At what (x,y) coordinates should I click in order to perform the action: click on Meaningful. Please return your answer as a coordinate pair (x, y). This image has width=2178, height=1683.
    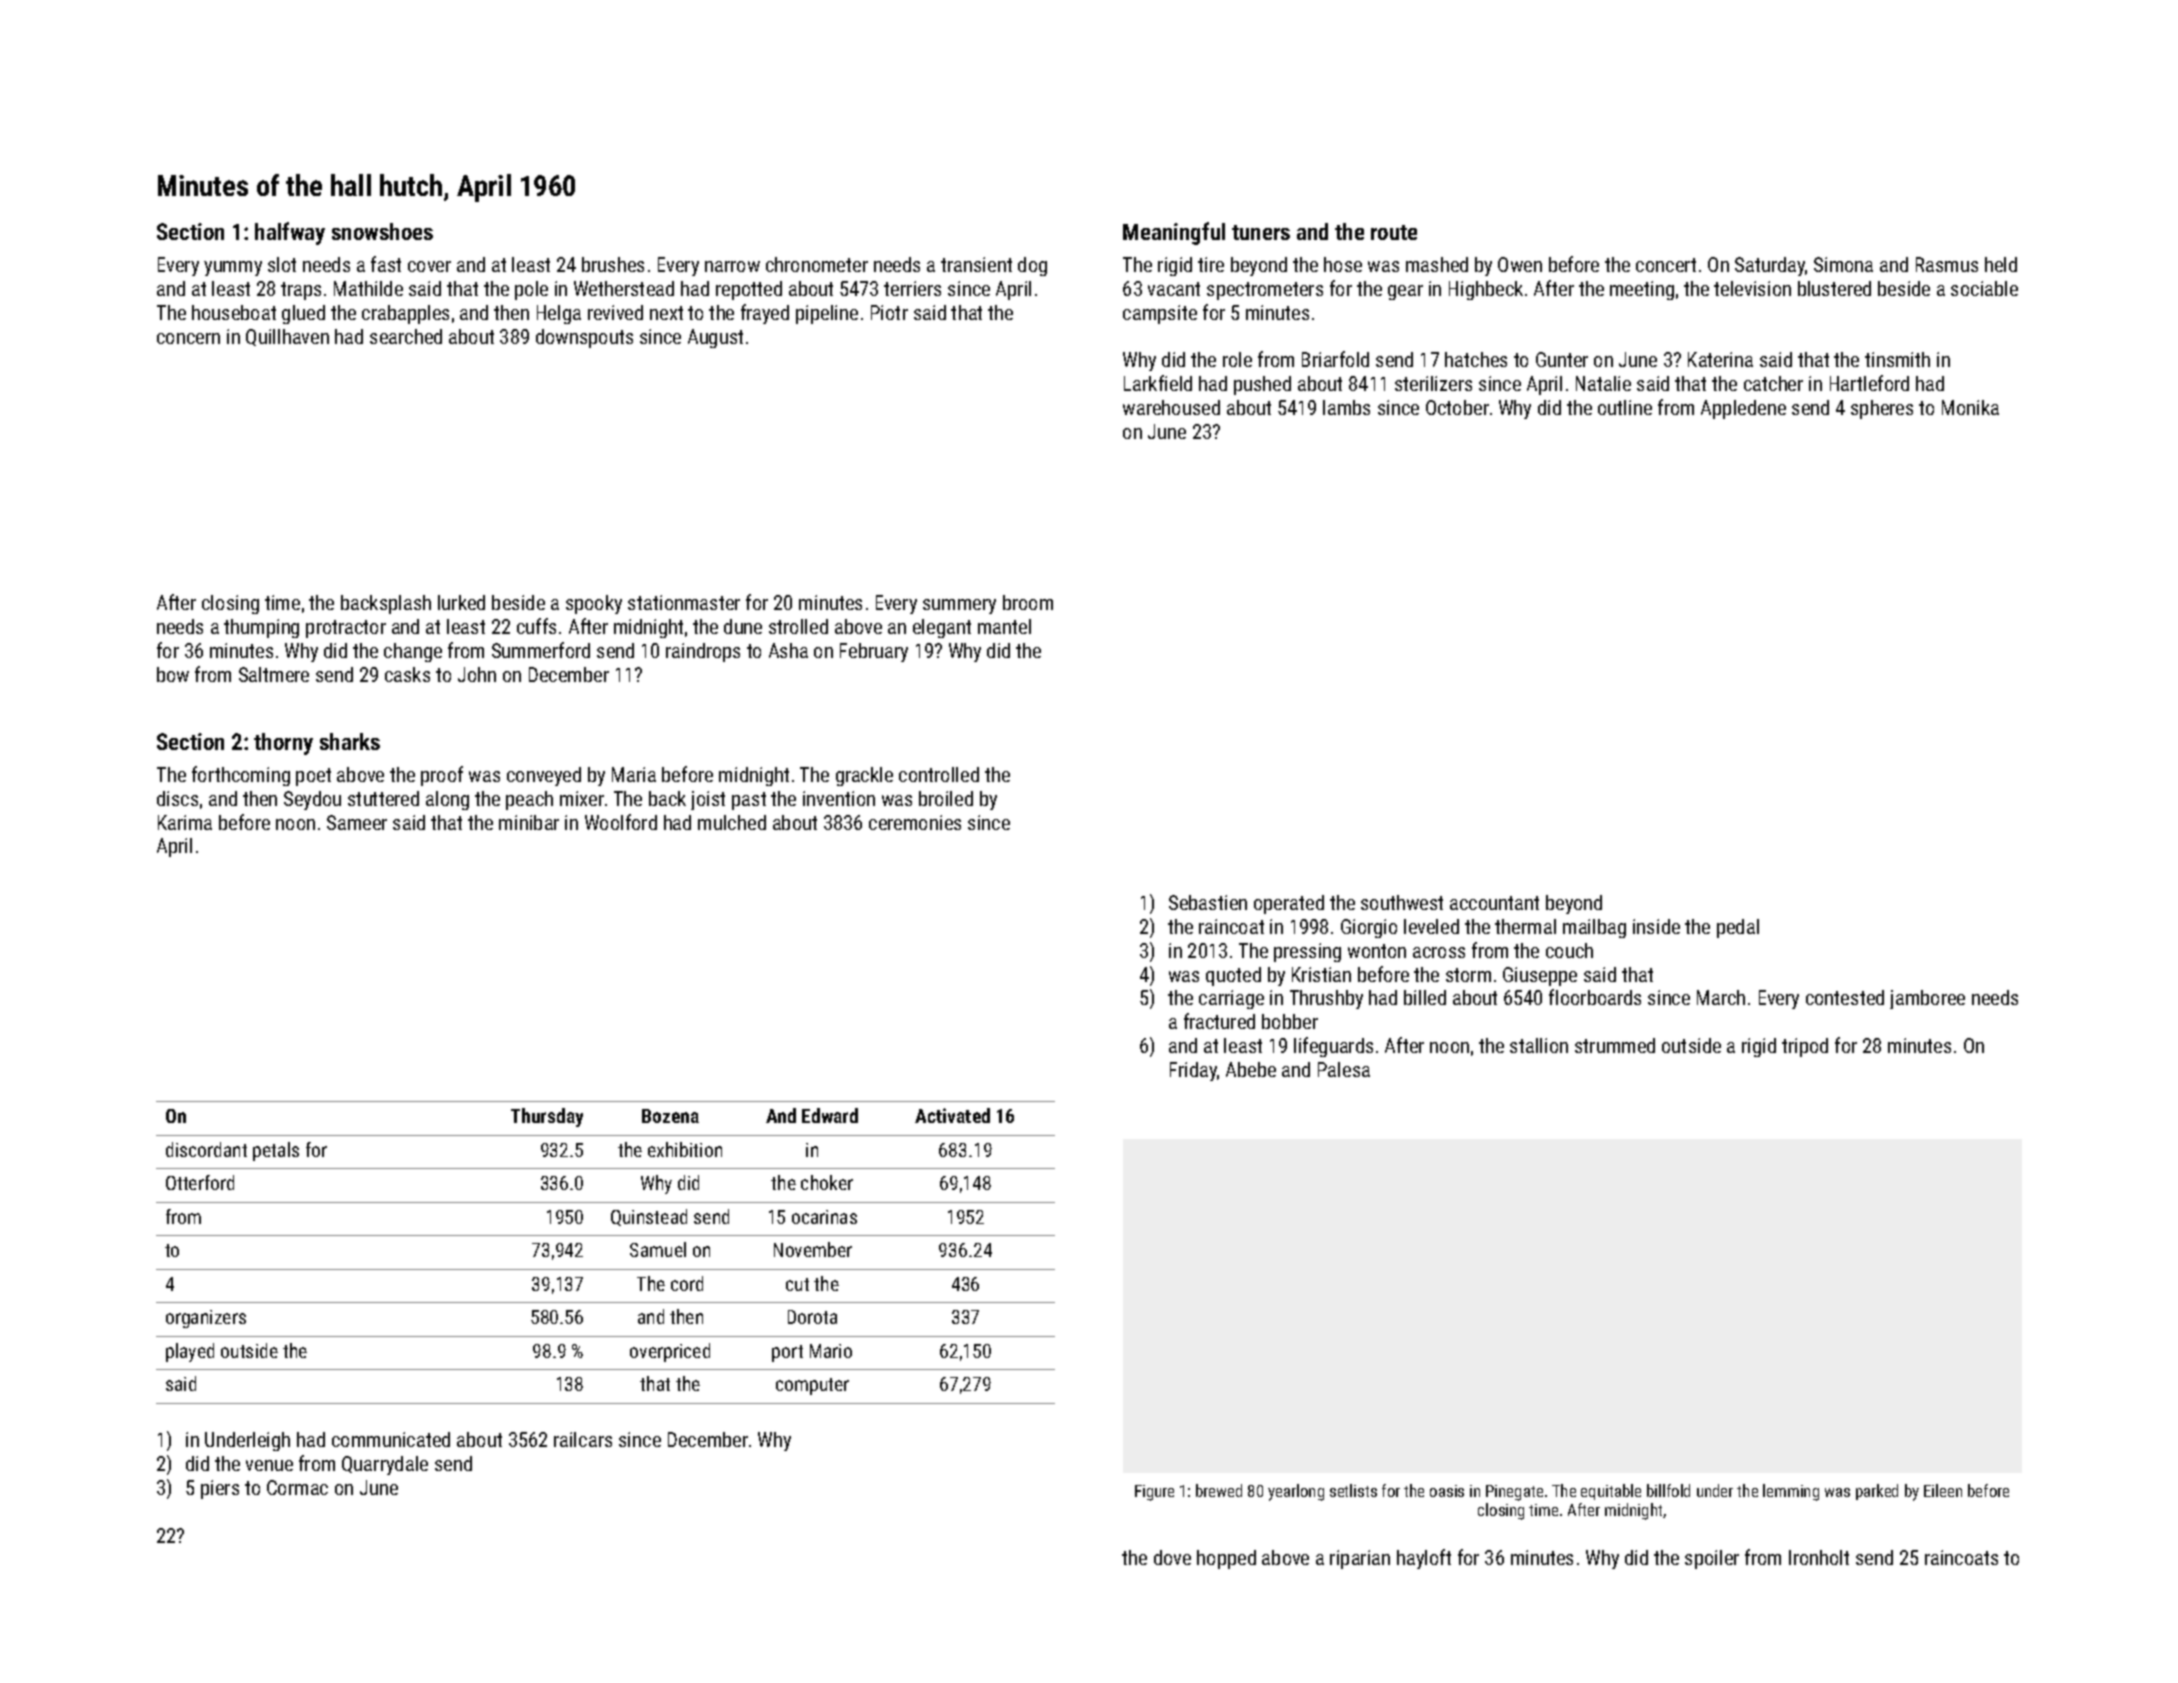
    Looking at the image, I should click on (1174, 233).
